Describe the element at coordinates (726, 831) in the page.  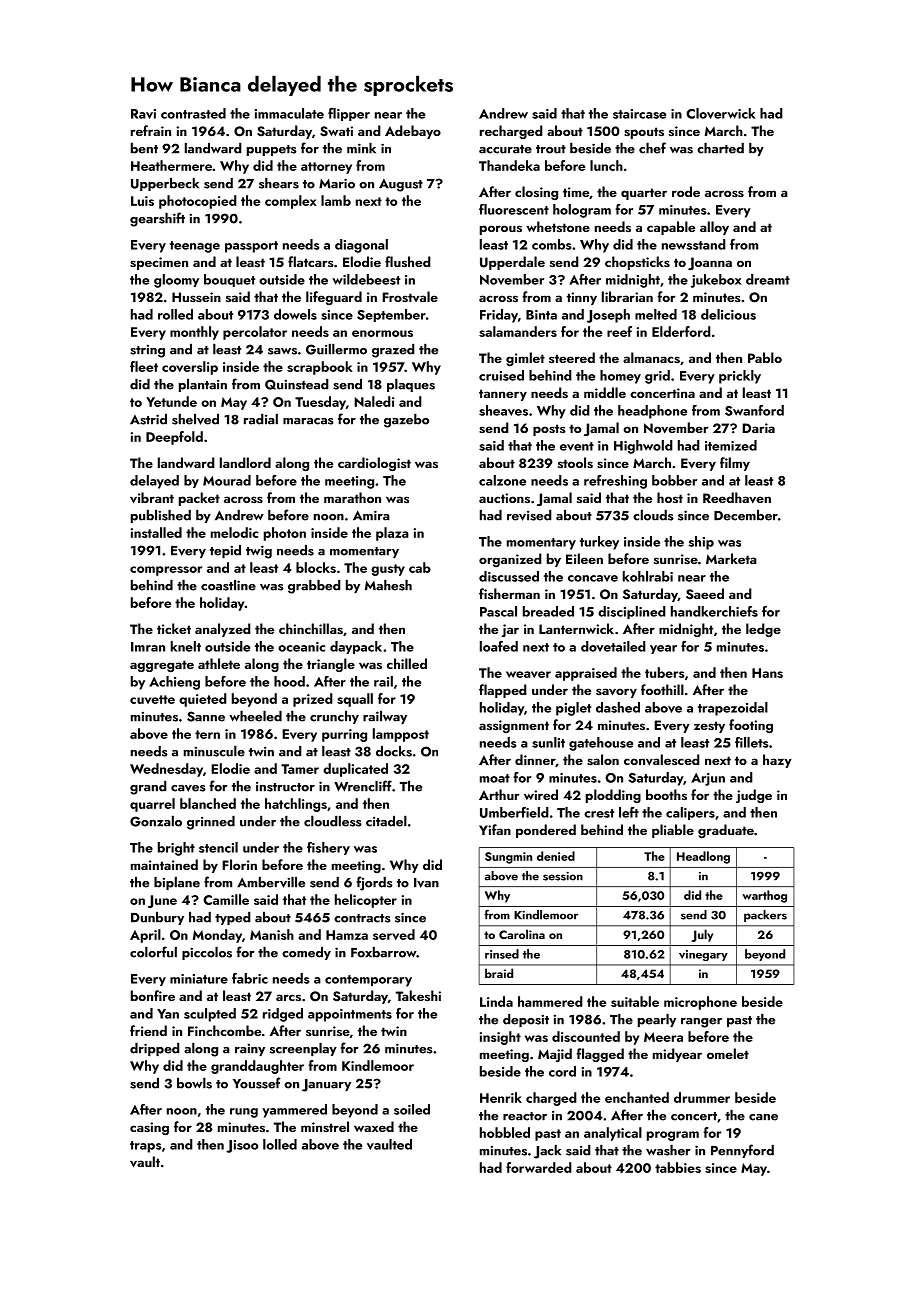
I see `graduate` at that location.
